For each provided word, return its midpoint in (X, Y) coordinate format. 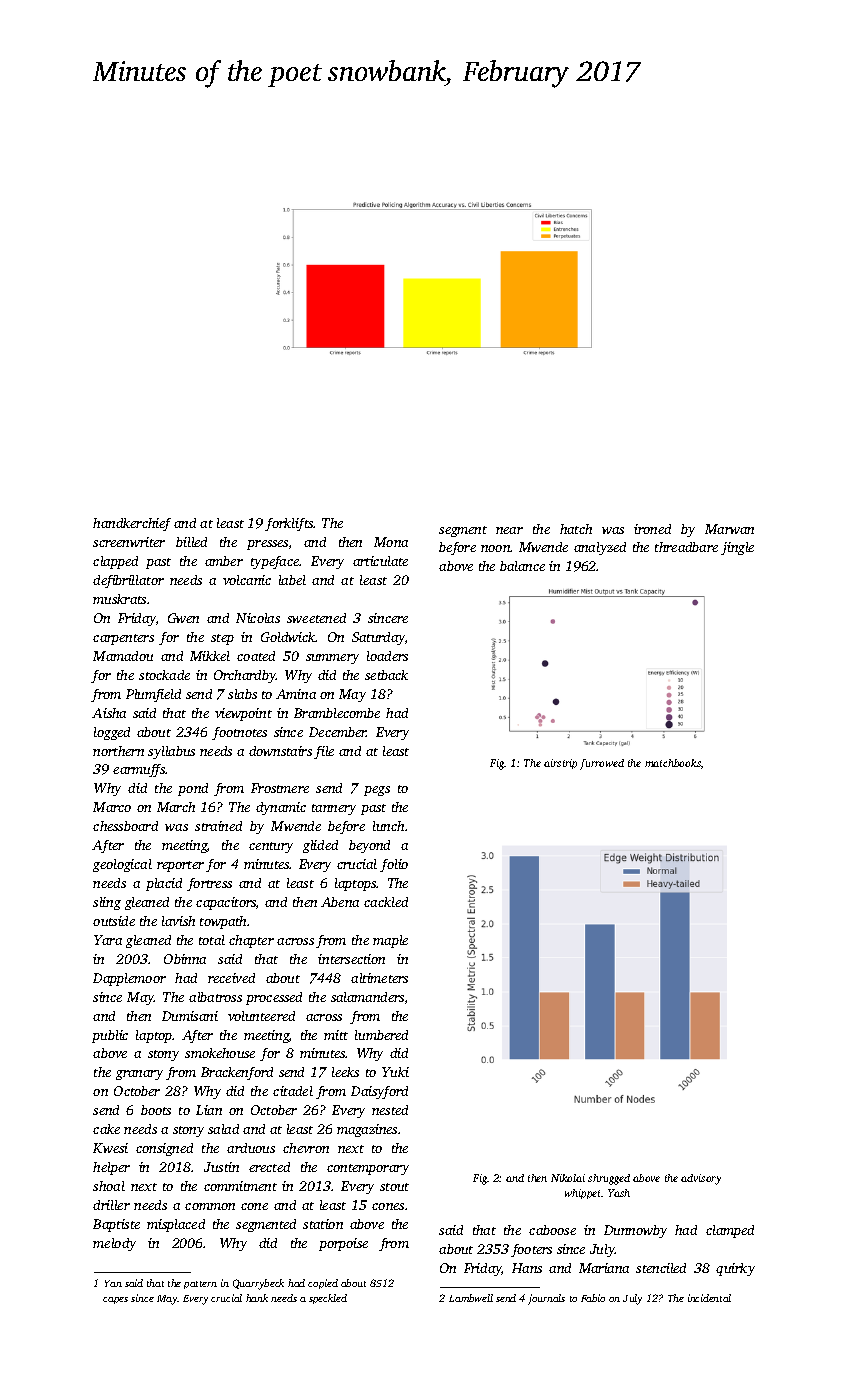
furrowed (602, 764)
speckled (328, 1299)
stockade (164, 675)
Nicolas (258, 618)
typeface (275, 562)
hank (257, 1298)
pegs (377, 791)
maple (390, 941)
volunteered (261, 1016)
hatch (576, 529)
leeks (345, 1072)
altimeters (379, 978)
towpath (223, 922)
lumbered (381, 1035)
